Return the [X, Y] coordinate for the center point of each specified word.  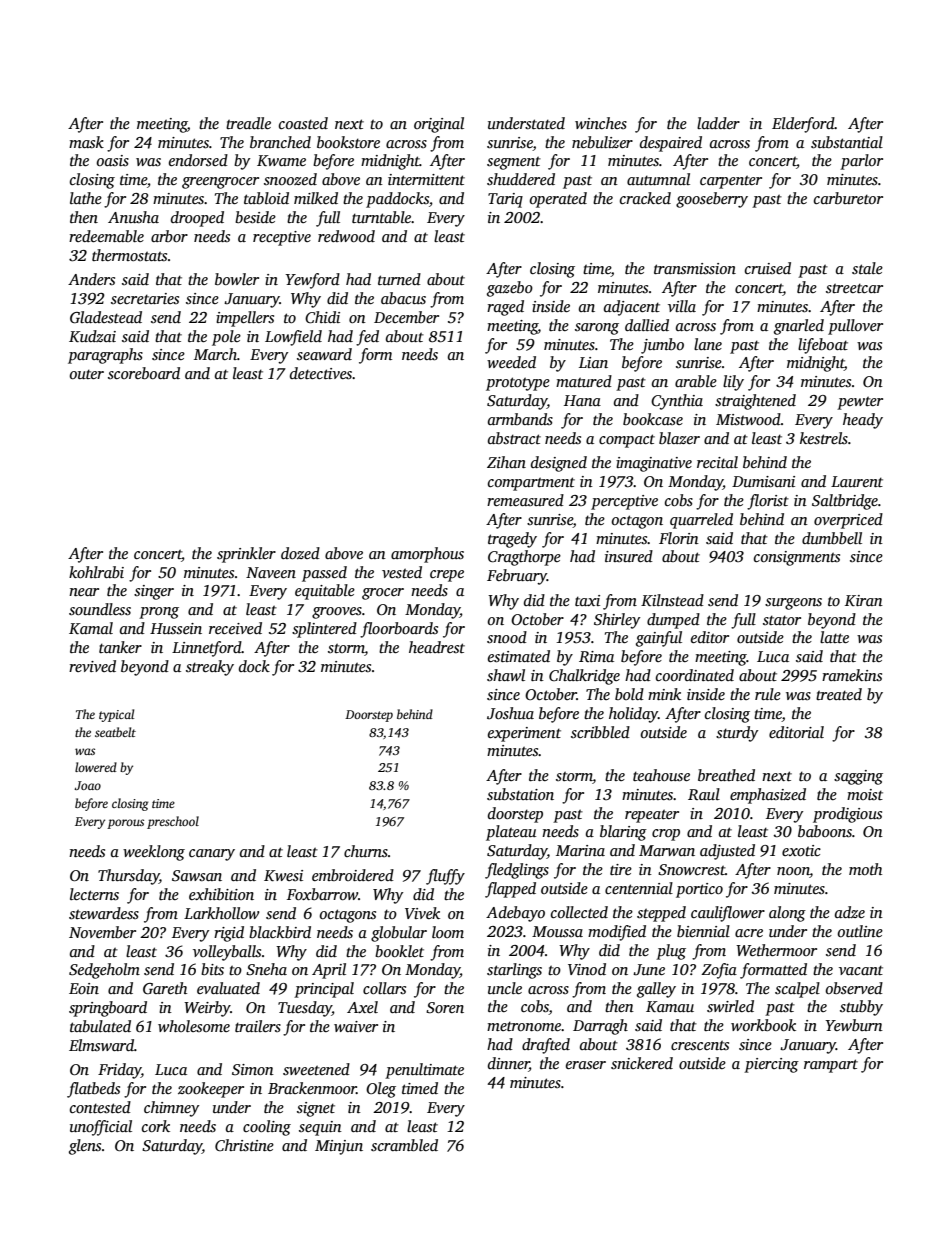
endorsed [198, 160]
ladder [718, 123]
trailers [258, 1026]
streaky [210, 668]
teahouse [661, 775]
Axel [362, 1007]
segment [514, 163]
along [787, 914]
